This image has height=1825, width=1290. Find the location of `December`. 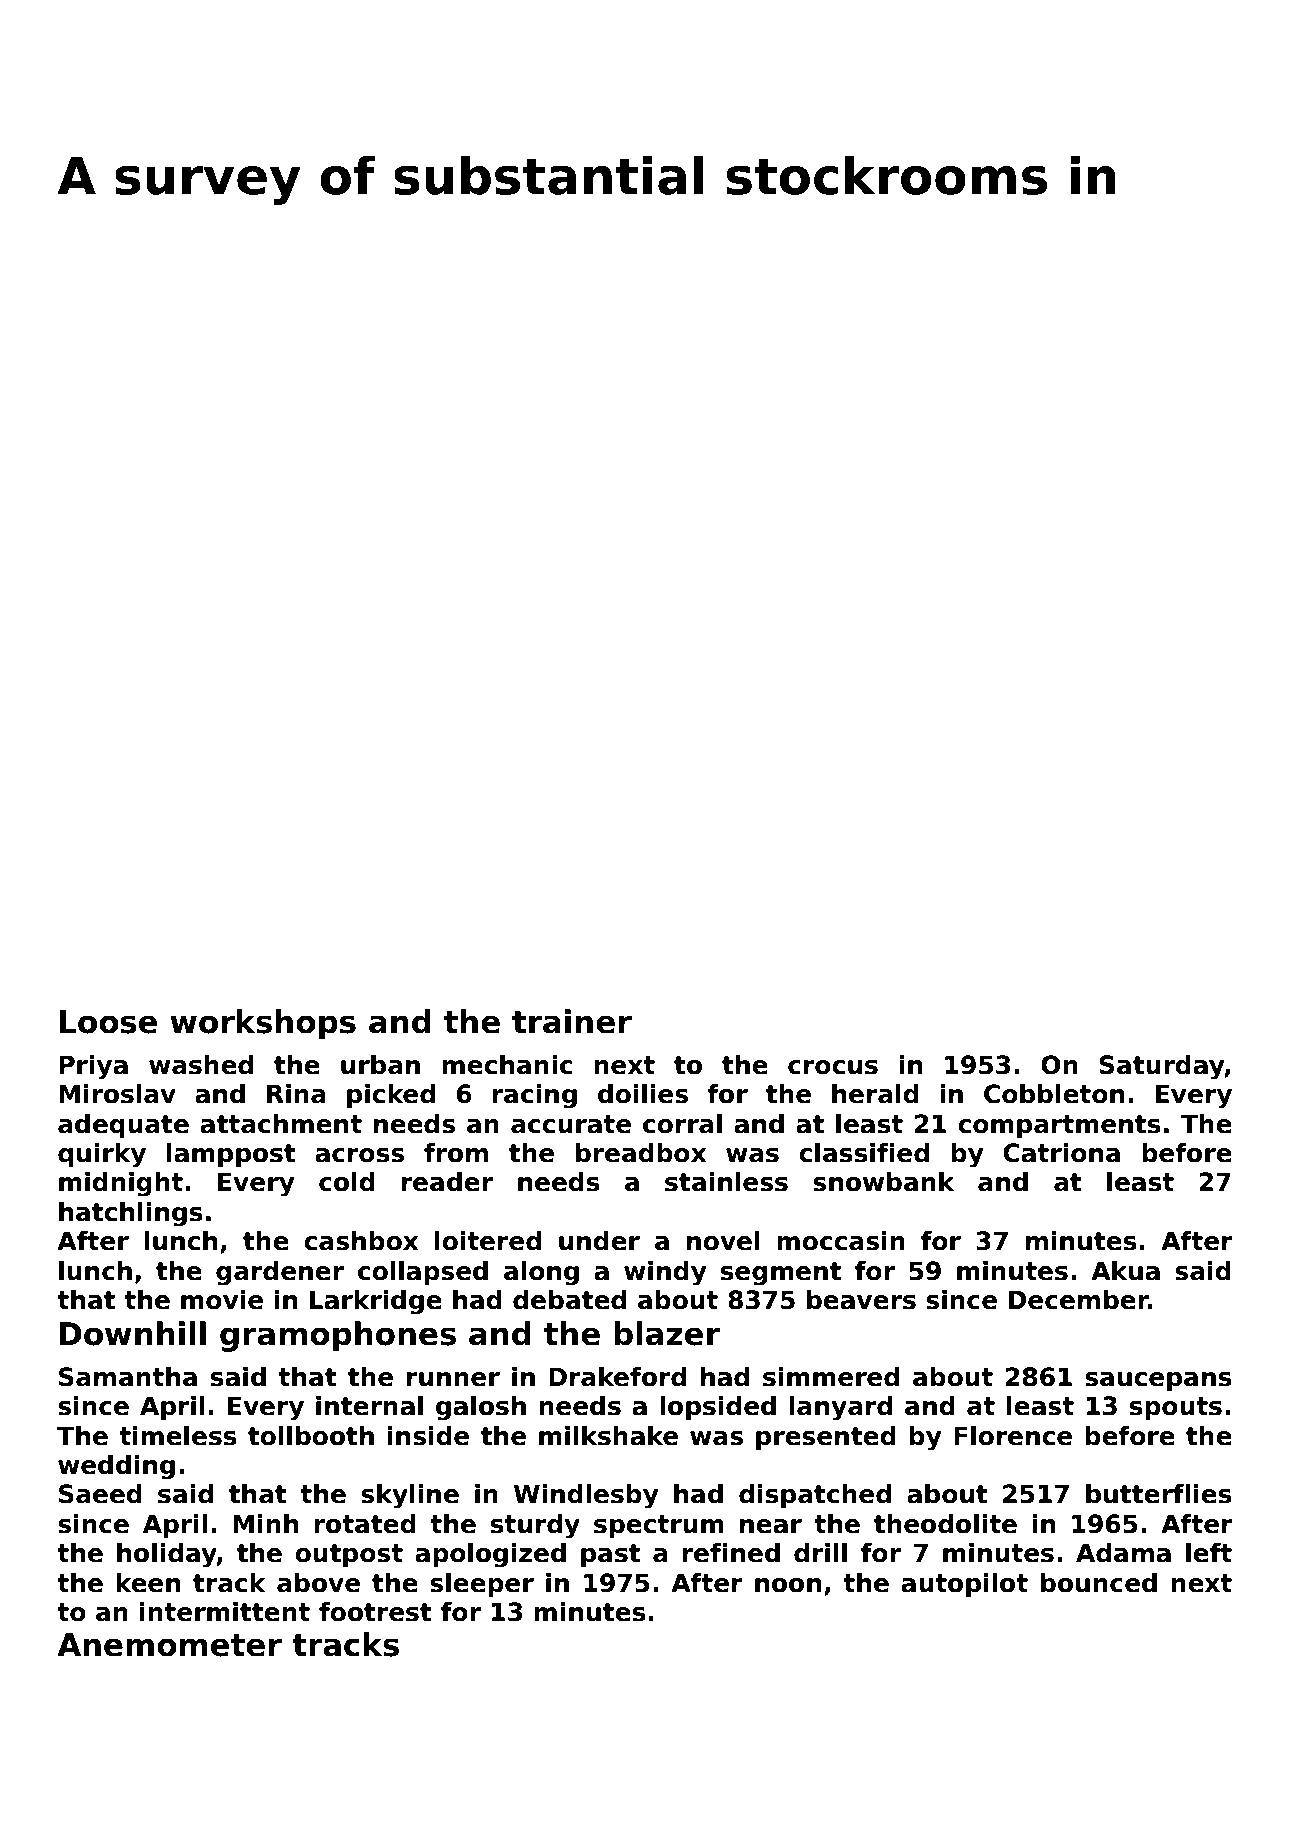

December is located at coordinates (1079, 1300).
